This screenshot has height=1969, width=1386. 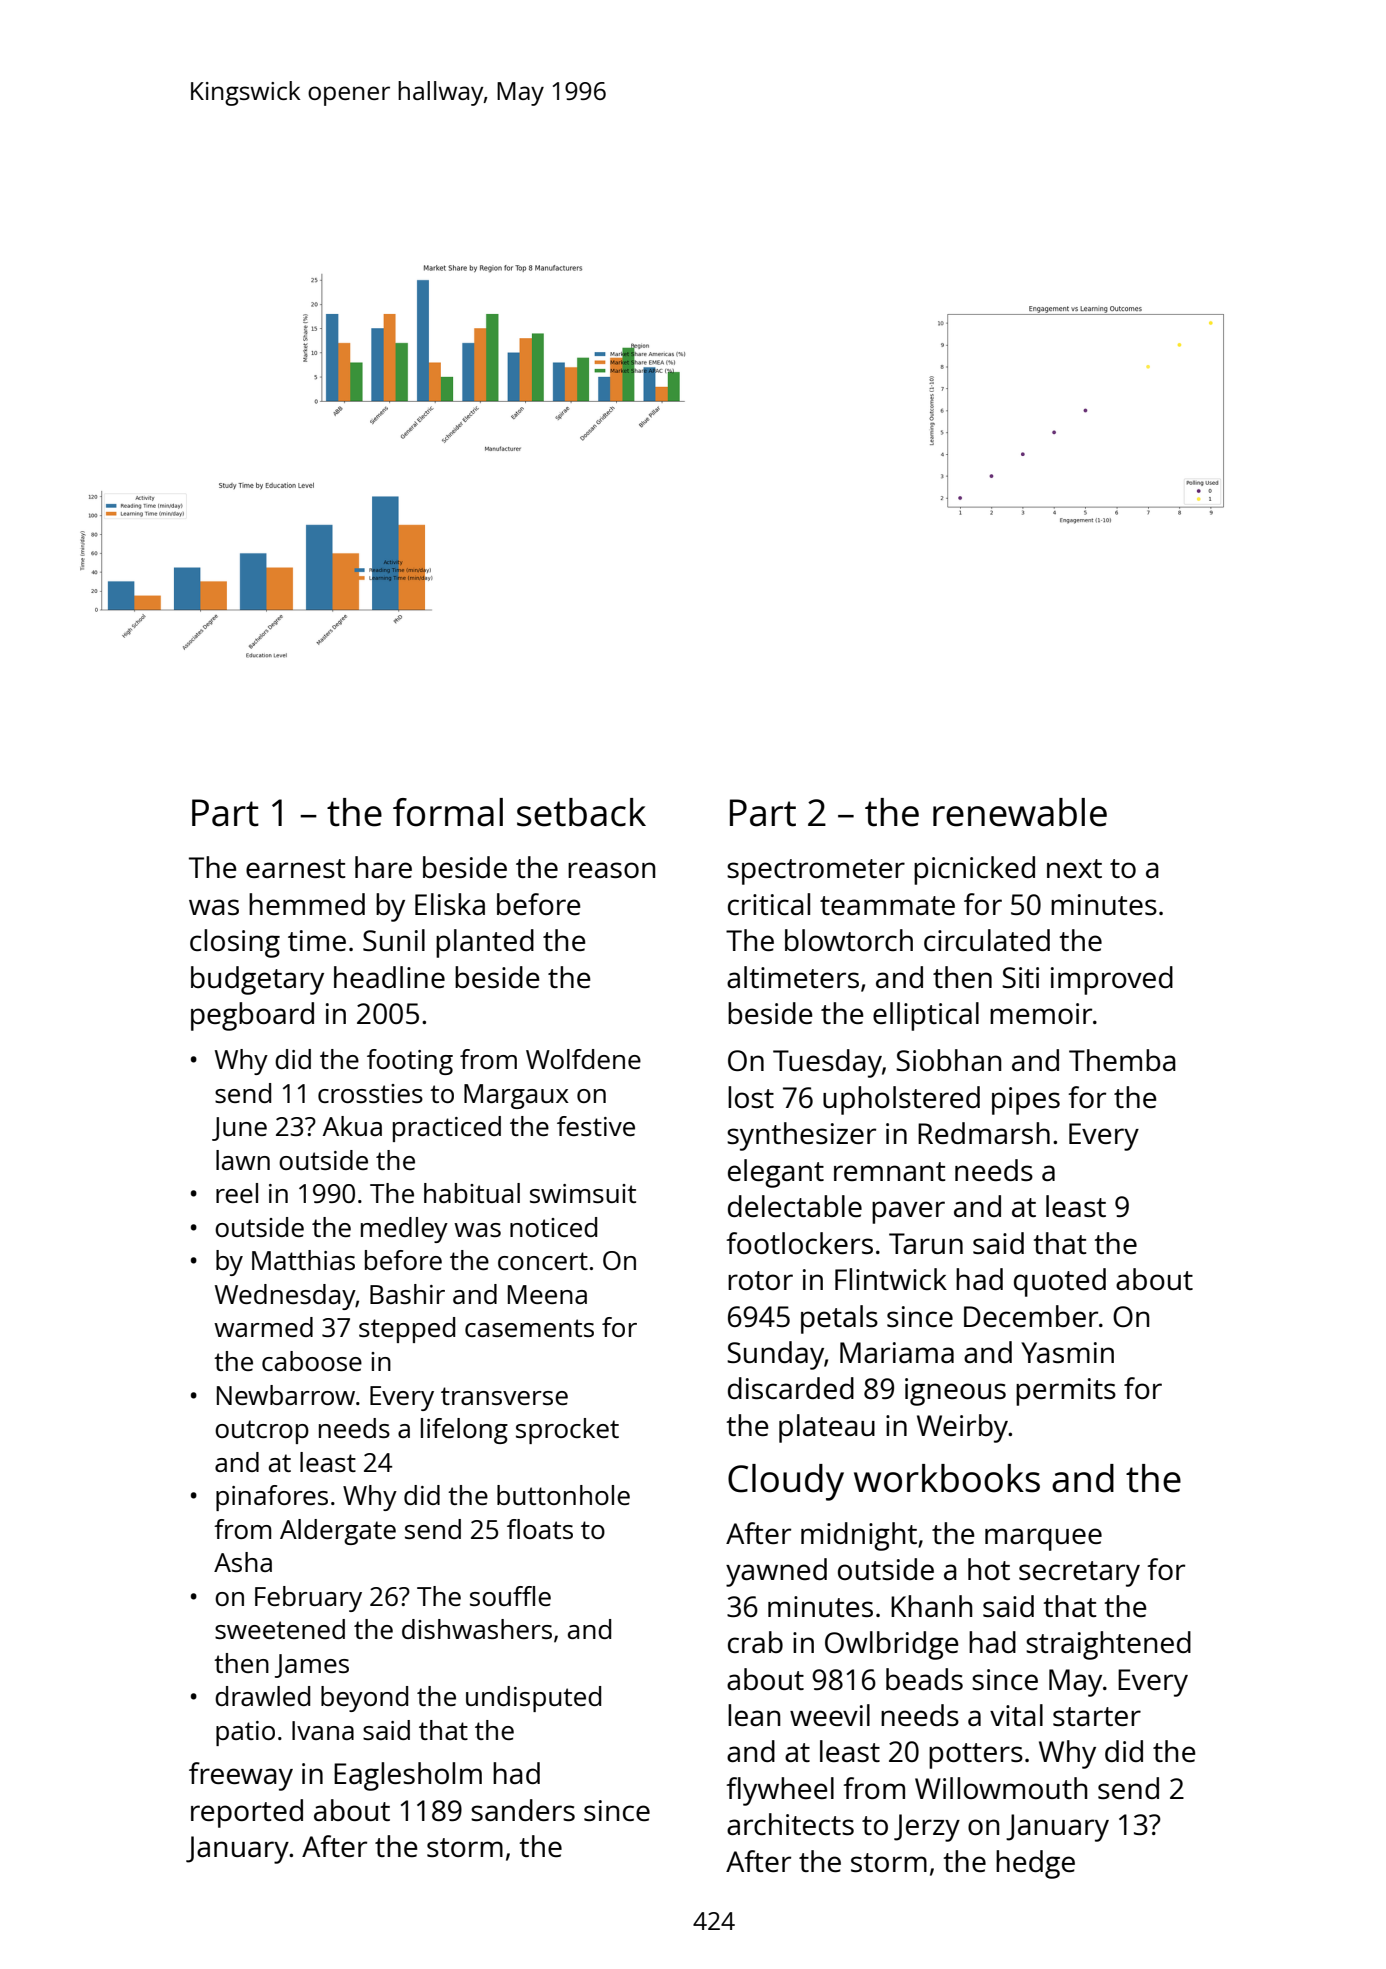 What do you see at coordinates (247, 1813) in the screenshot?
I see `reported` at bounding box center [247, 1813].
